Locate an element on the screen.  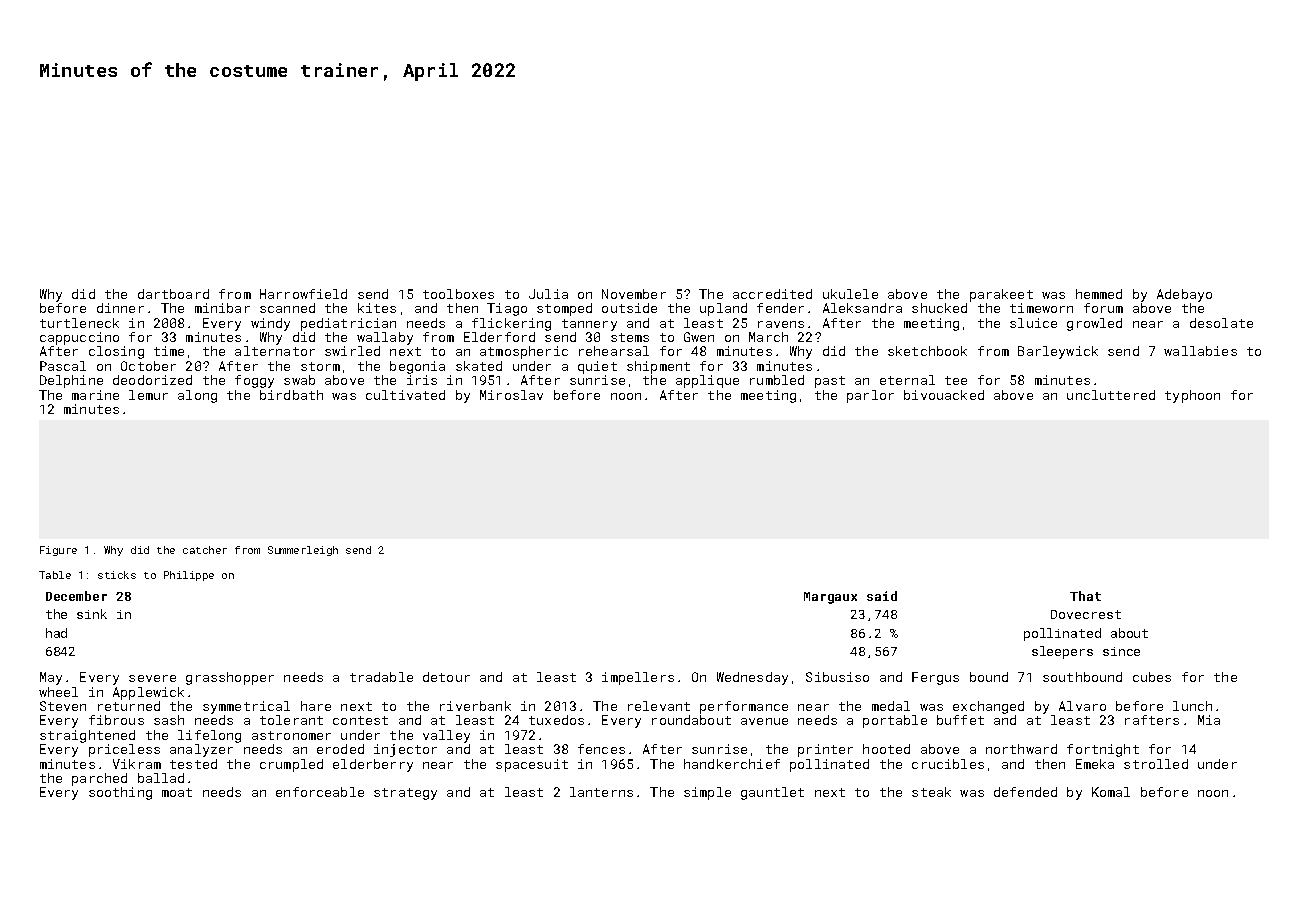
sleepers is located at coordinates (1062, 652).
